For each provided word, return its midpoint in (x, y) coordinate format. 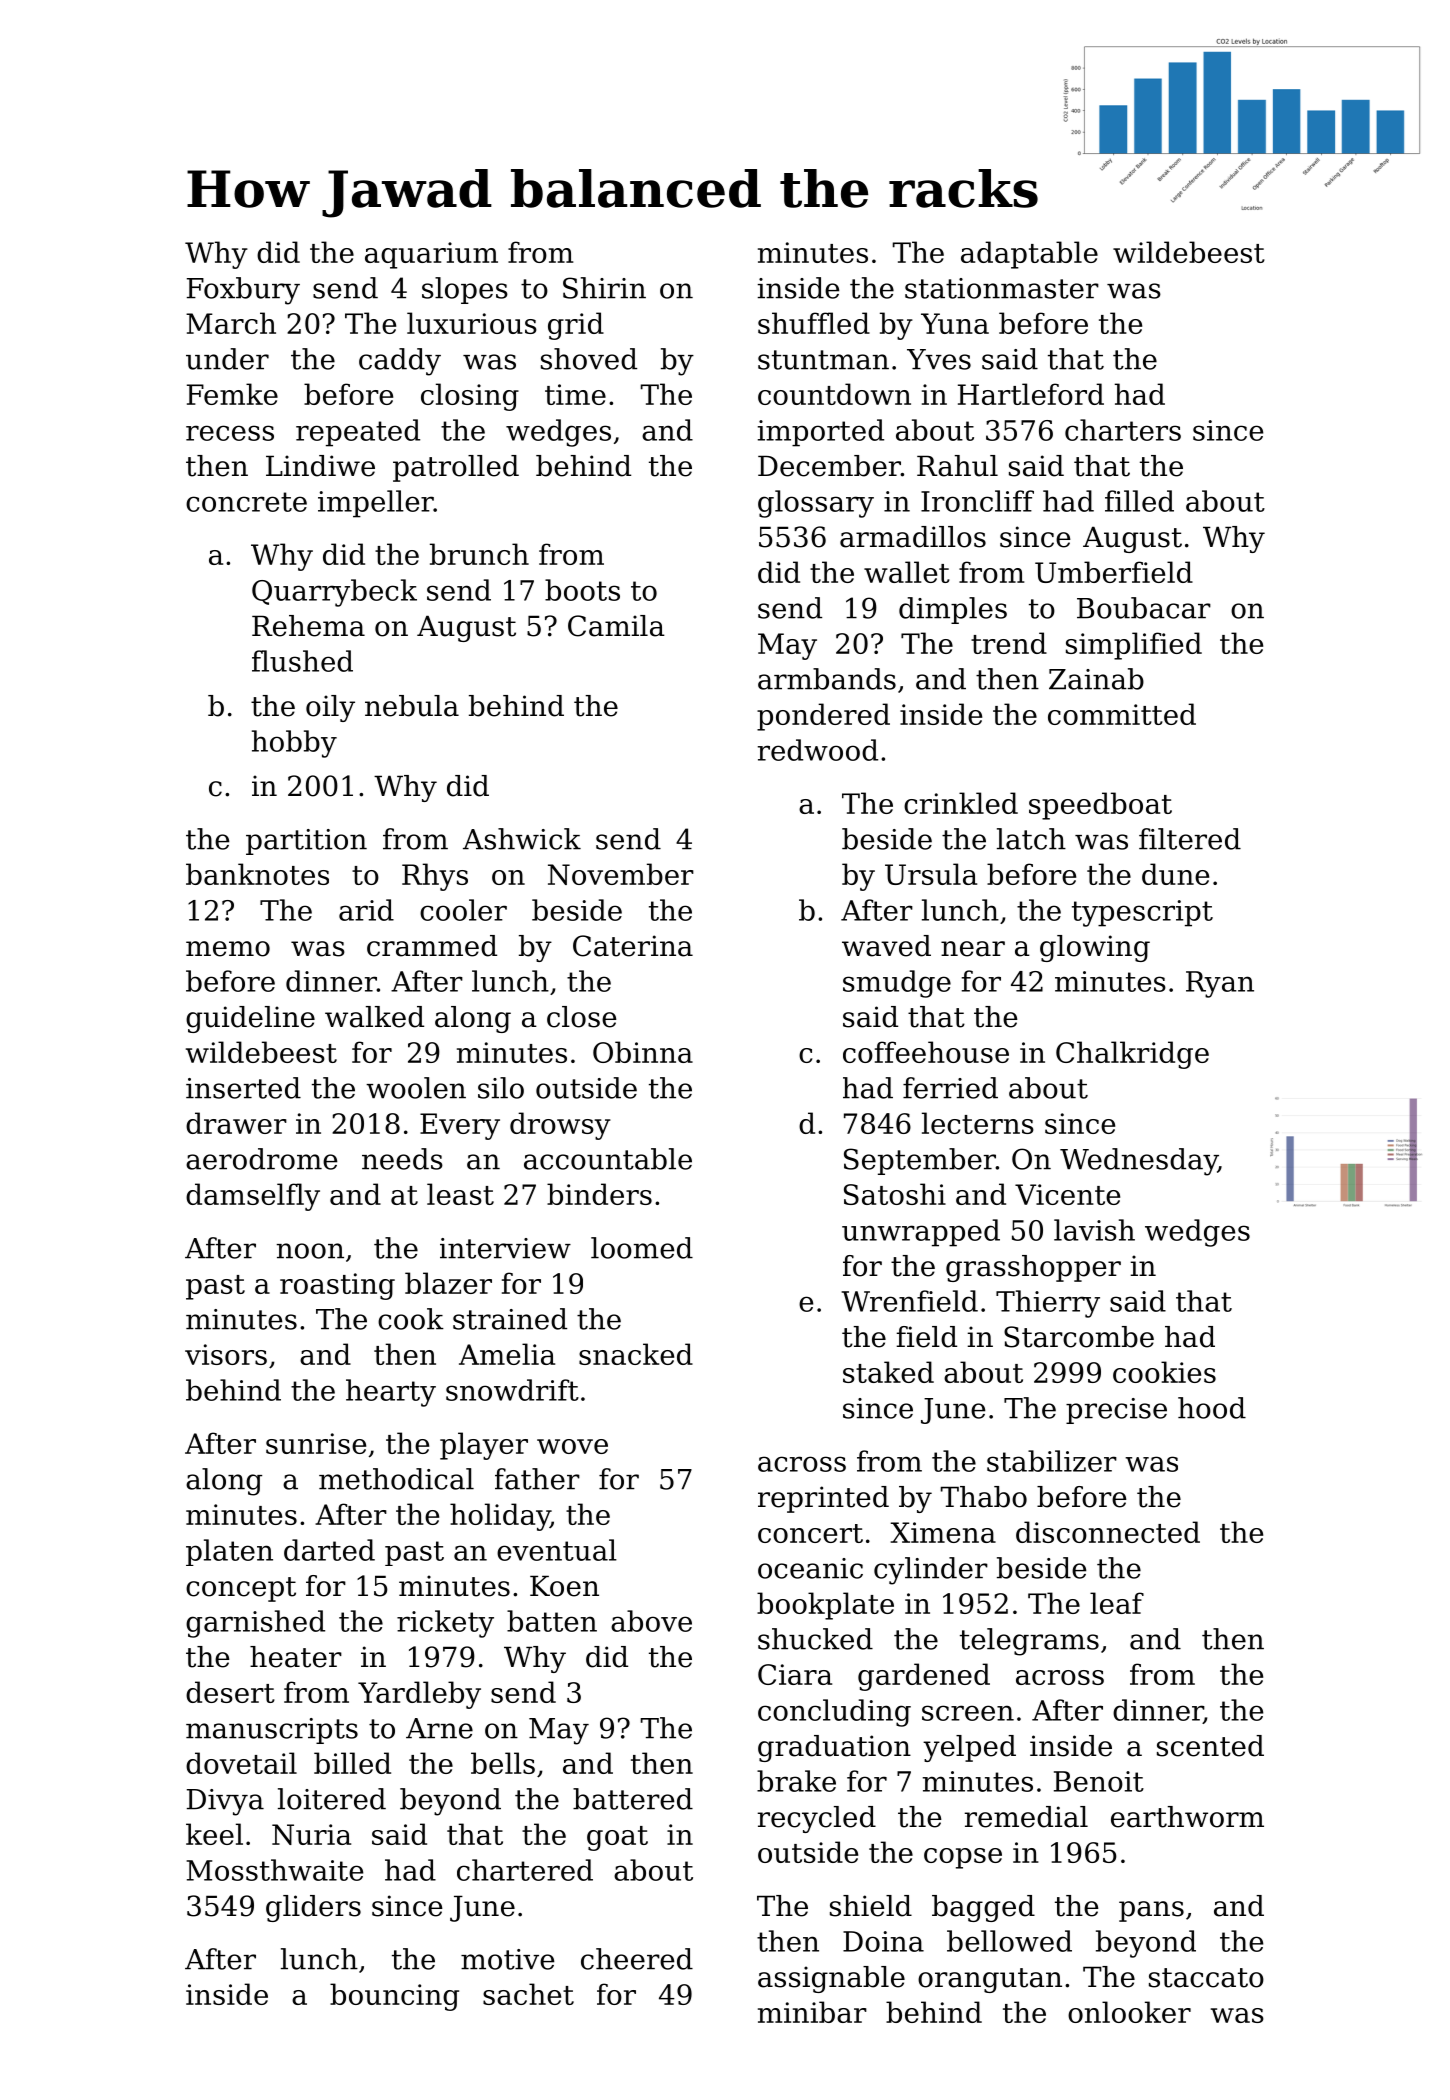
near (973, 949)
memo (228, 949)
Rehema (308, 626)
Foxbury (243, 291)
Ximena (943, 1532)
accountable (608, 1159)
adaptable (1029, 255)
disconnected (1108, 1532)
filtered (1190, 839)
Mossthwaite (274, 1870)
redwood (818, 750)
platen (229, 1552)
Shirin (604, 288)
